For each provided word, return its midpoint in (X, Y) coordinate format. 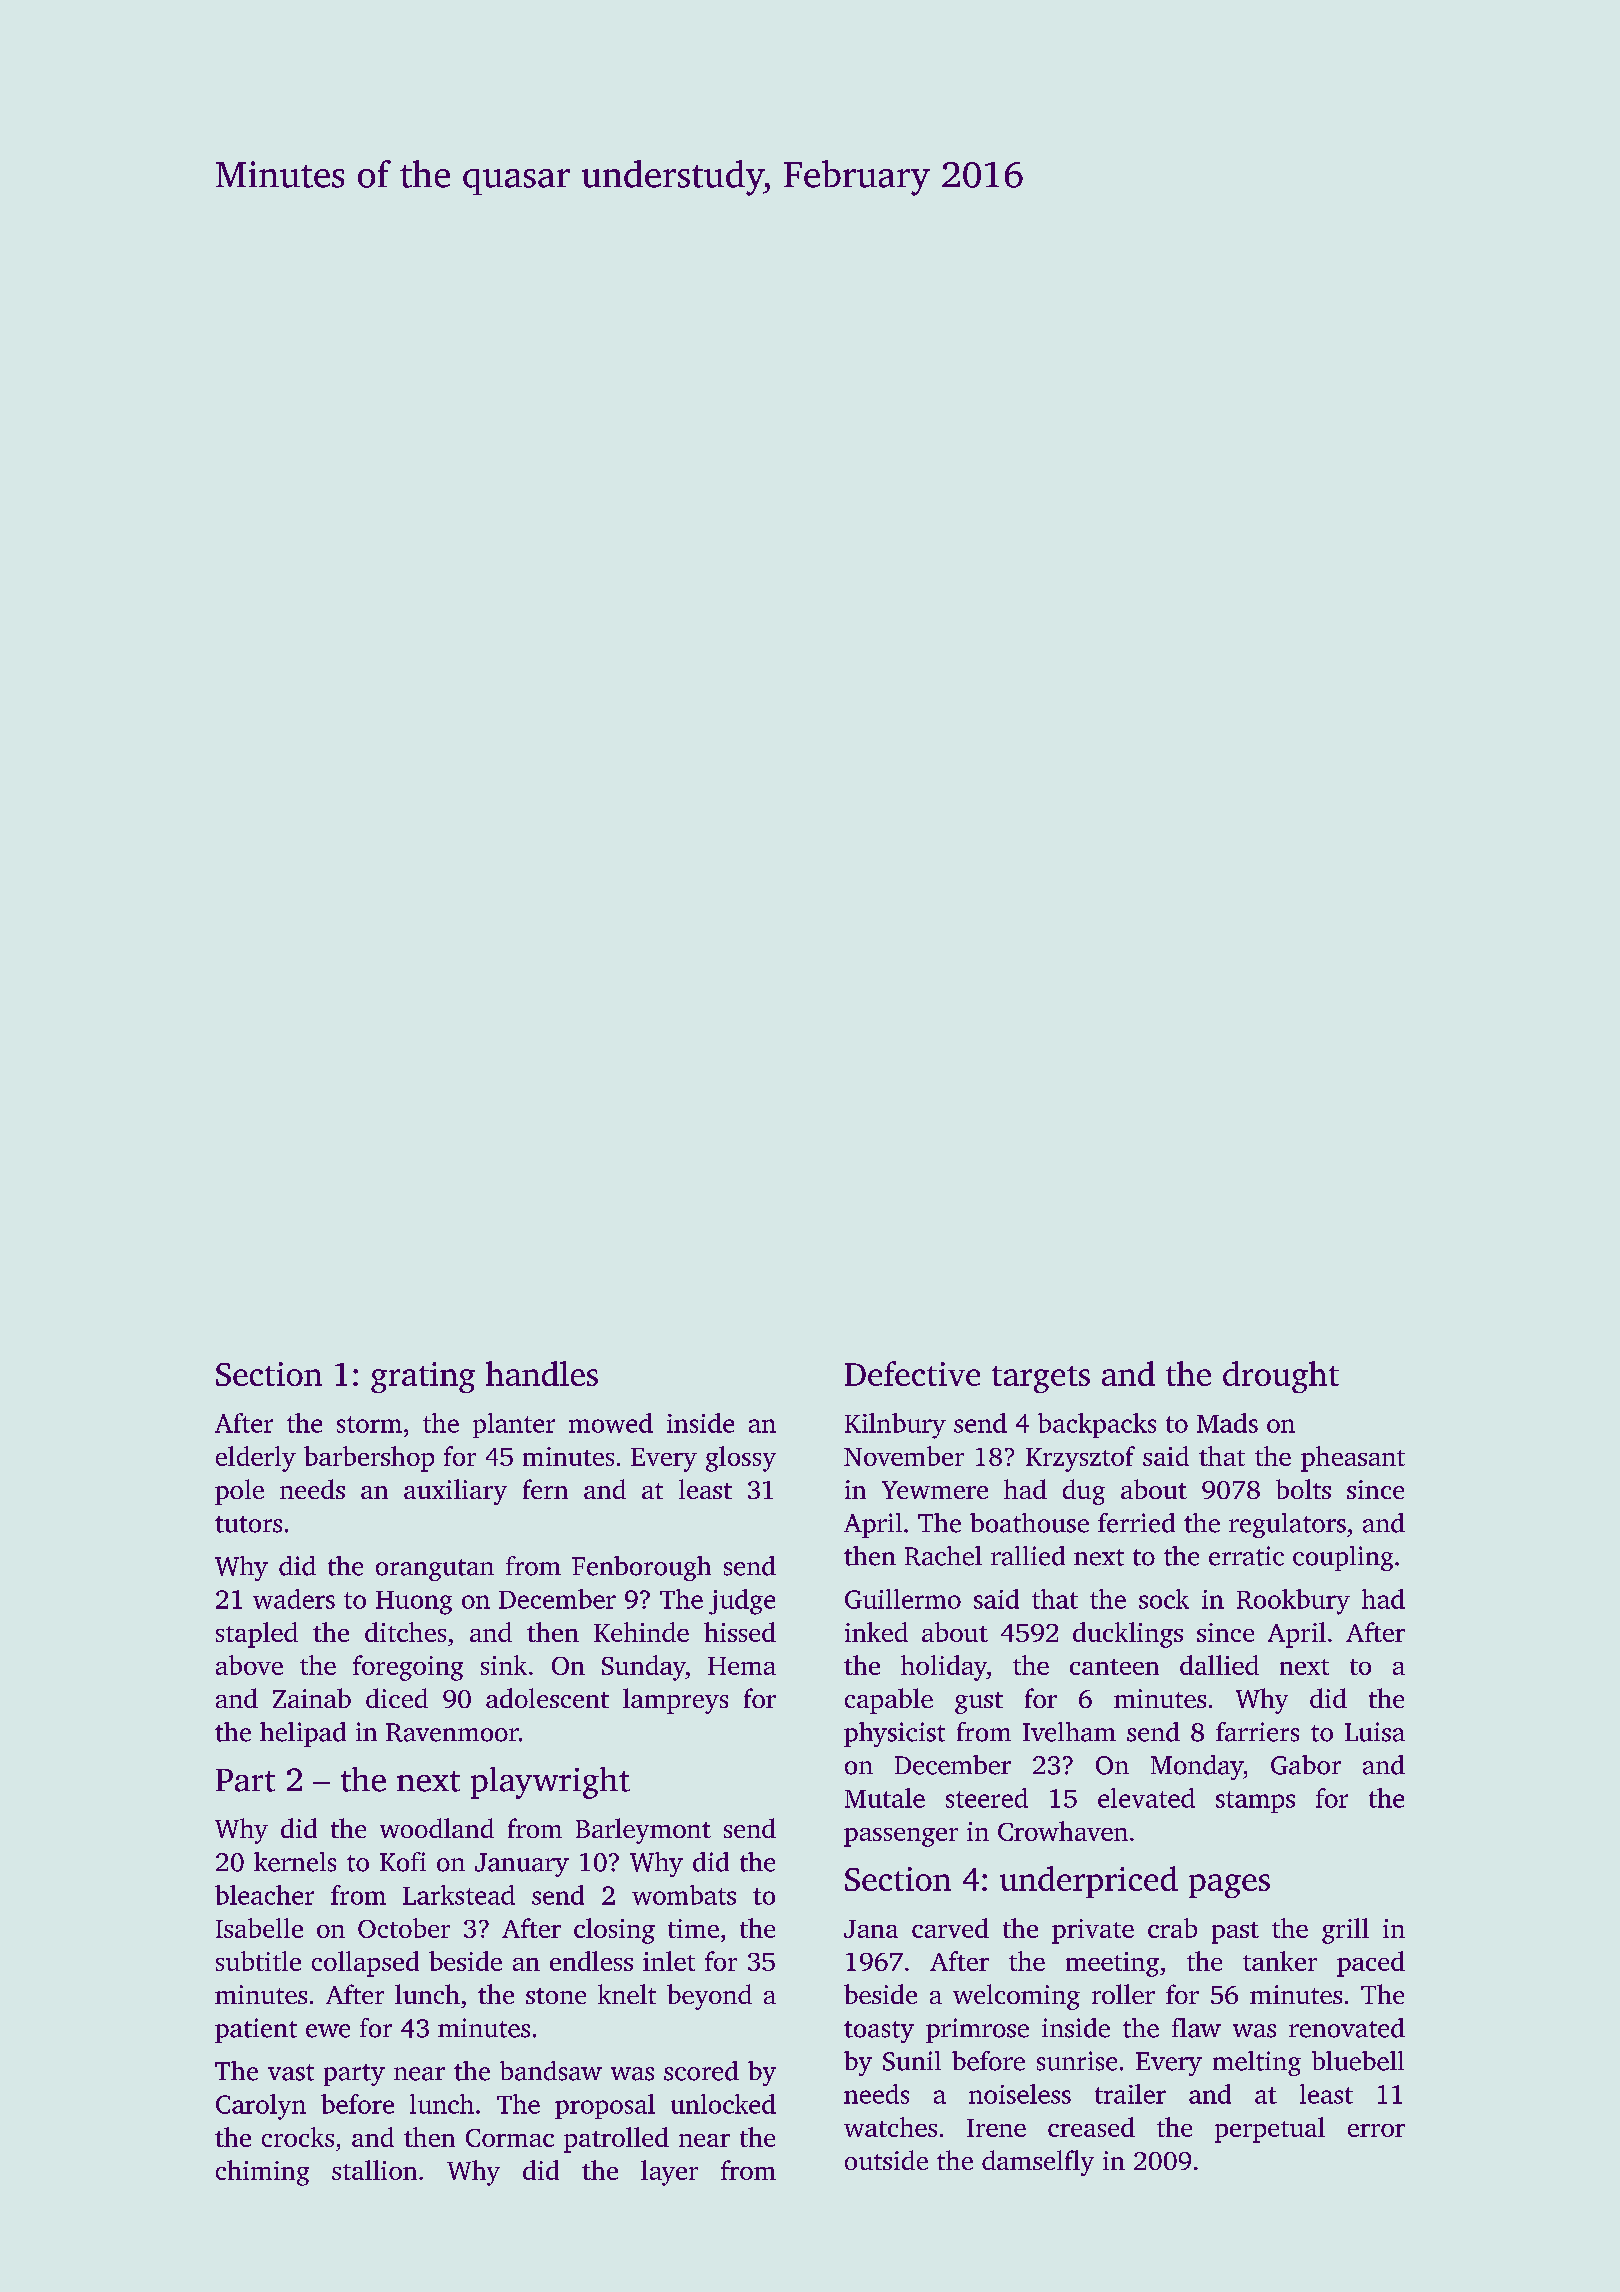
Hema (742, 1666)
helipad (303, 1734)
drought (1281, 1377)
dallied (1219, 1665)
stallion (374, 2170)
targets (1041, 1379)
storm (369, 1424)
